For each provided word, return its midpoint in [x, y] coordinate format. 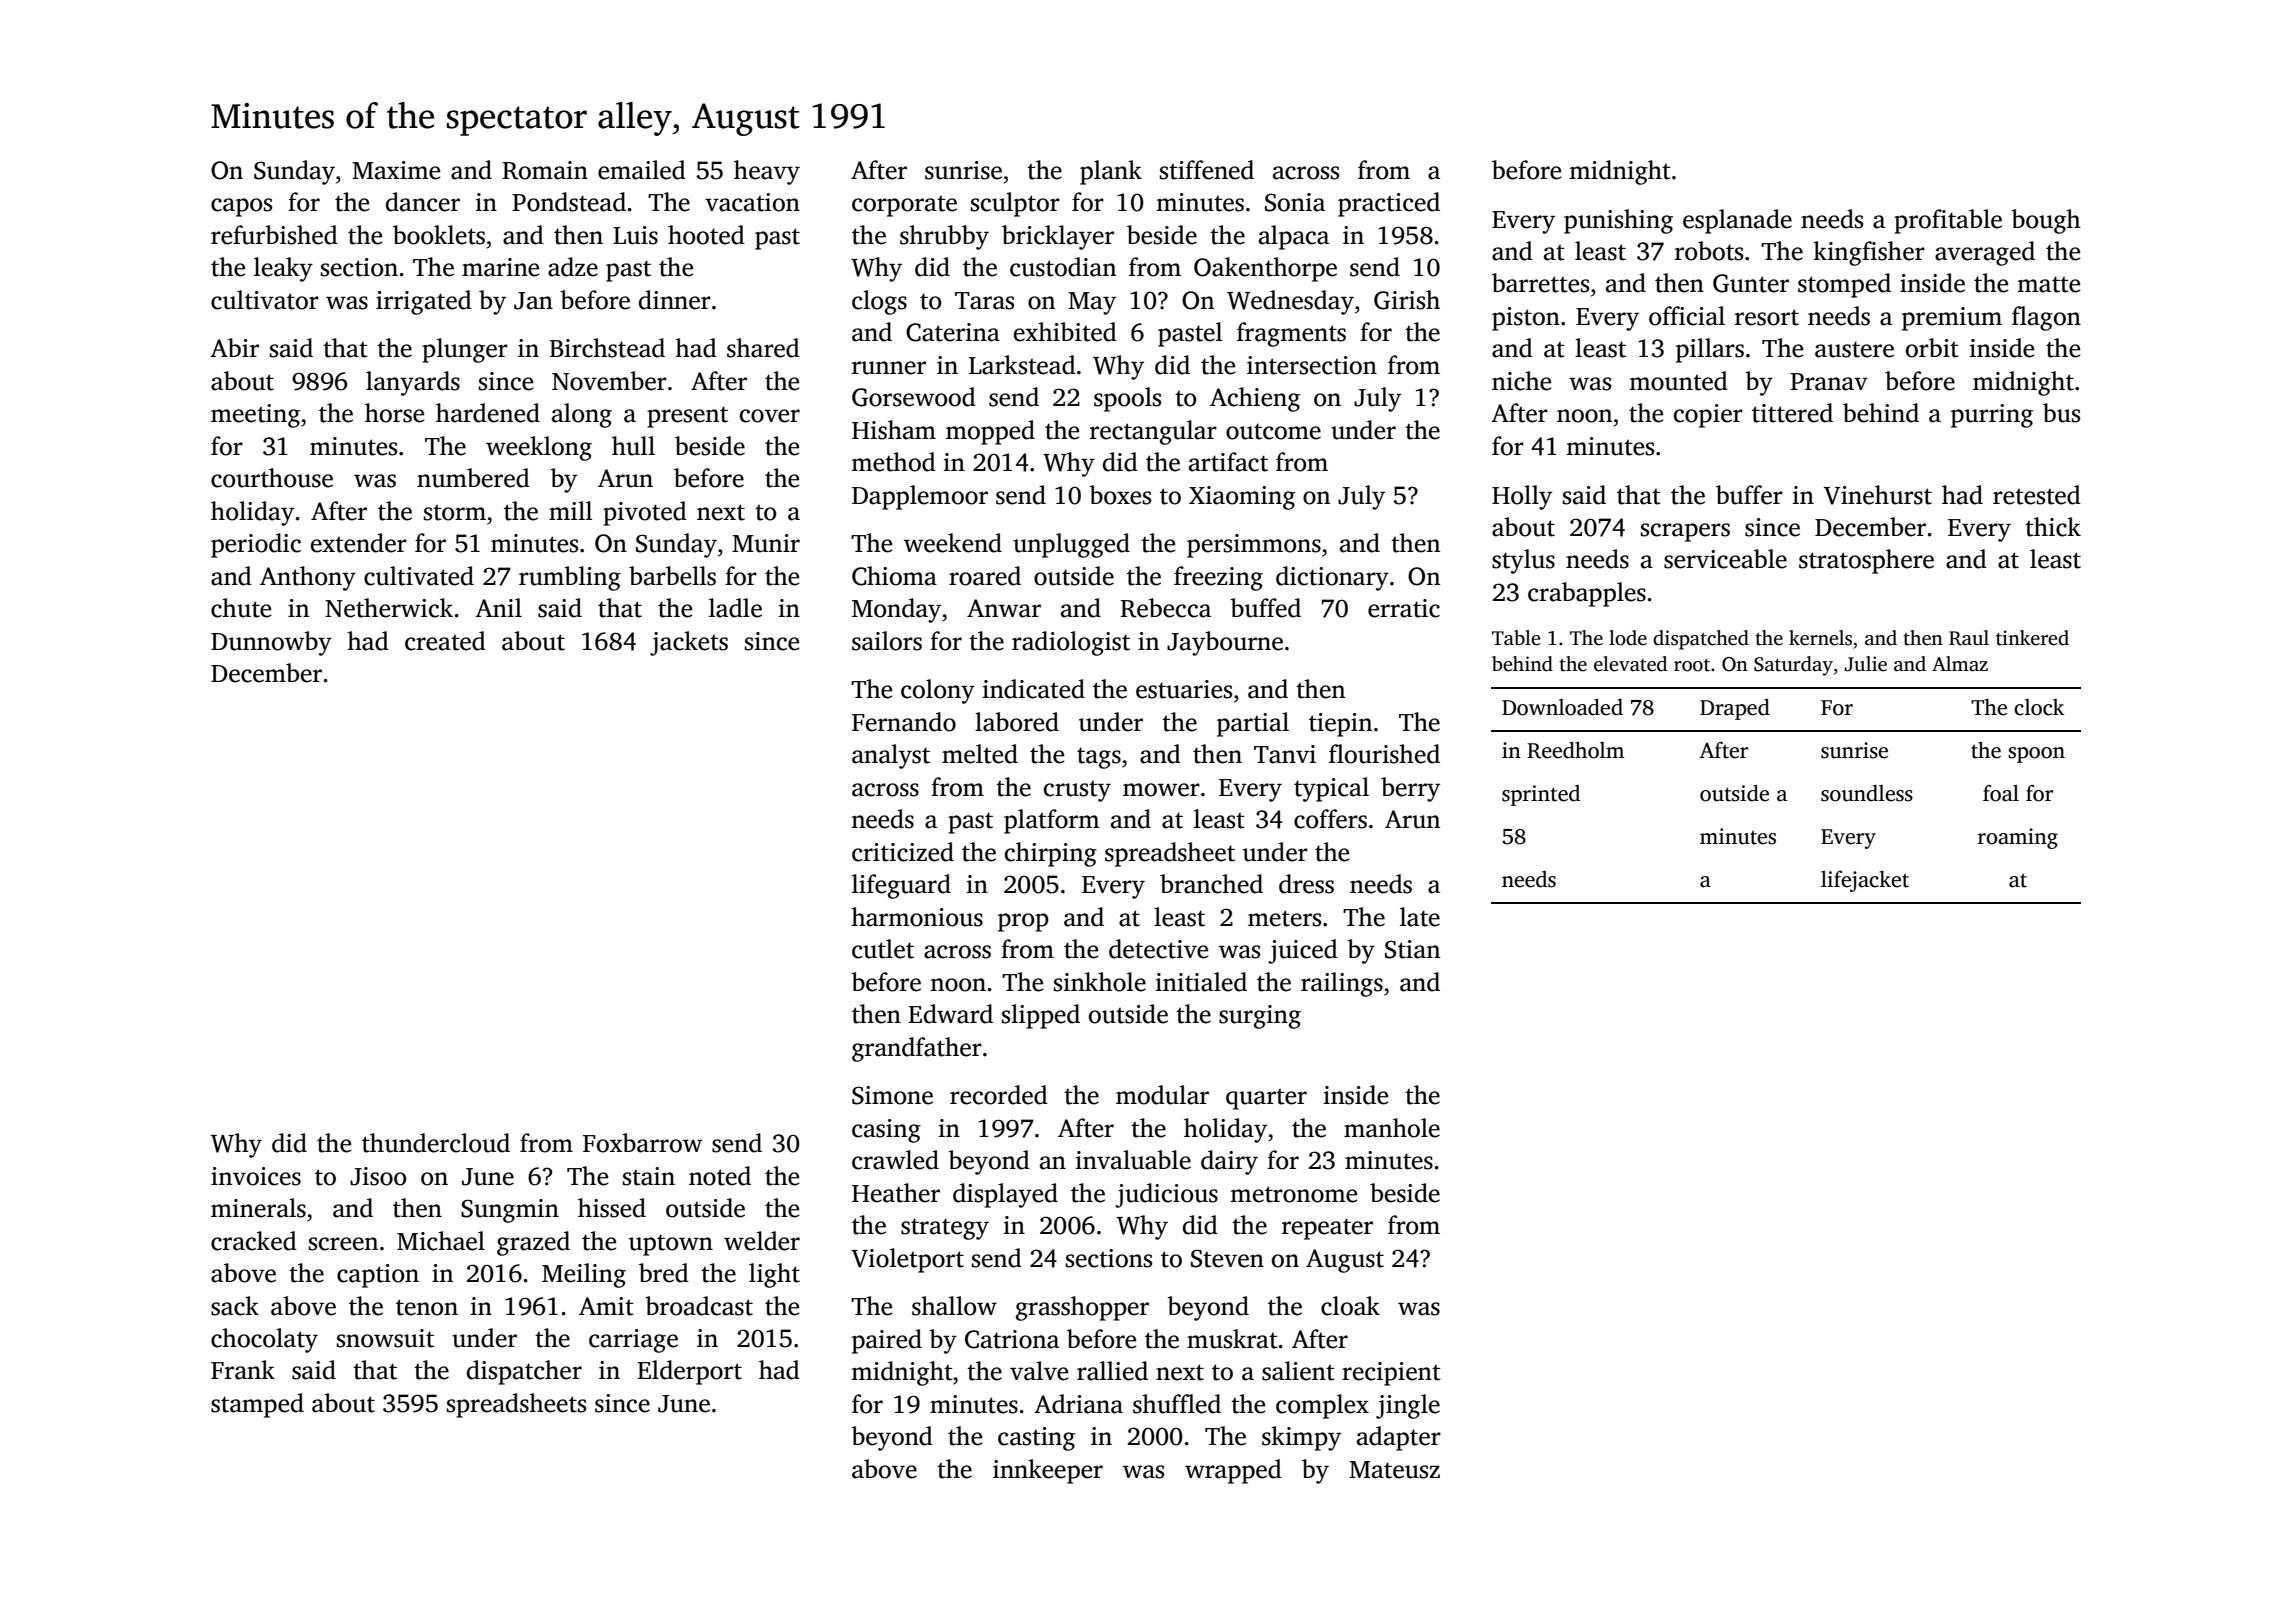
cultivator [265, 300]
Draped [1735, 709]
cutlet [883, 949]
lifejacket [1865, 881]
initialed [1201, 982]
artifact [1228, 462]
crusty [1077, 791]
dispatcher [524, 1372]
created [445, 641]
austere [1854, 349]
